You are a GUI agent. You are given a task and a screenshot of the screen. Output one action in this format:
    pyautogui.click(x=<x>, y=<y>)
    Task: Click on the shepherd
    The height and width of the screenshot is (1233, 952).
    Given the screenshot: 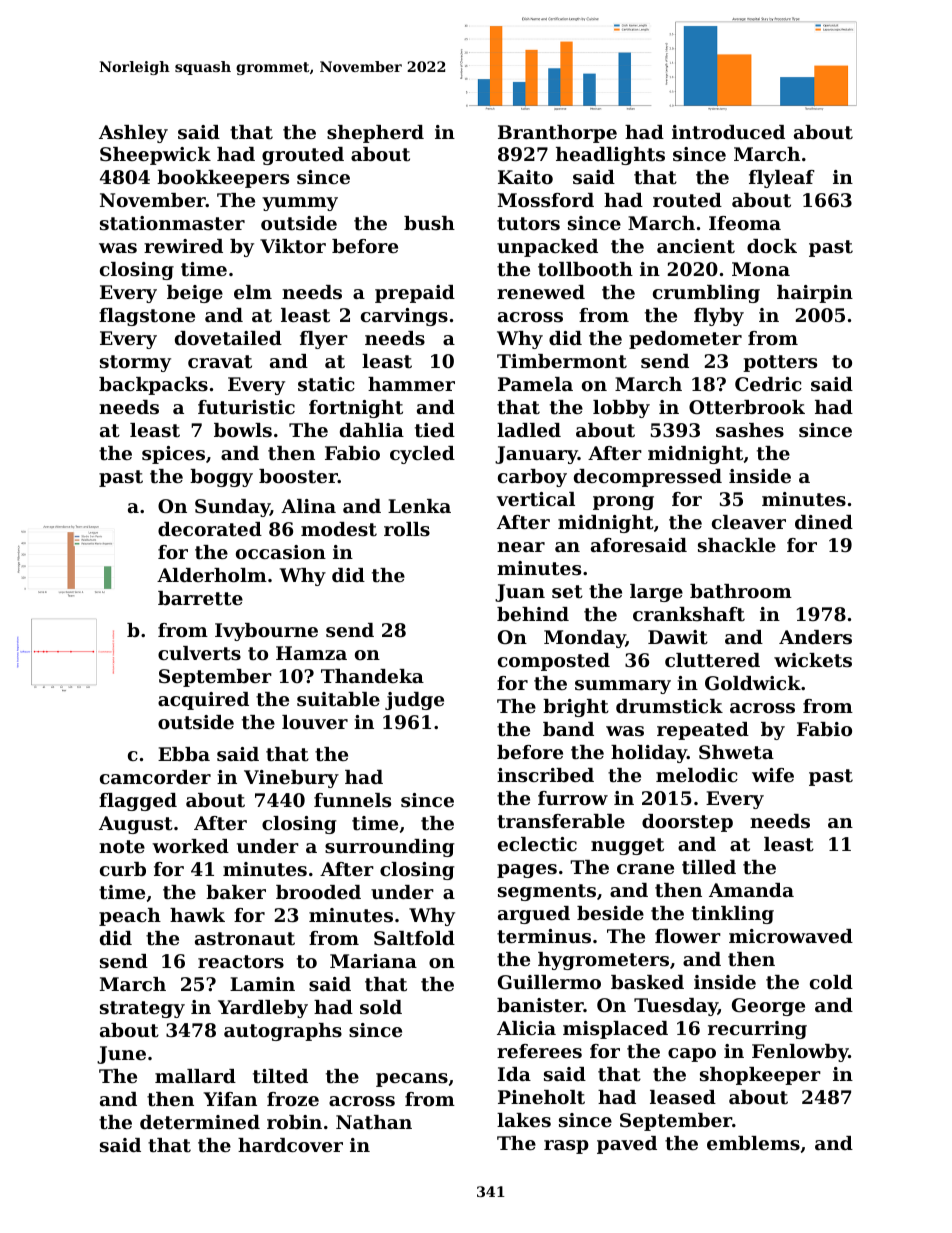 What is the action you would take?
    pyautogui.click(x=375, y=134)
